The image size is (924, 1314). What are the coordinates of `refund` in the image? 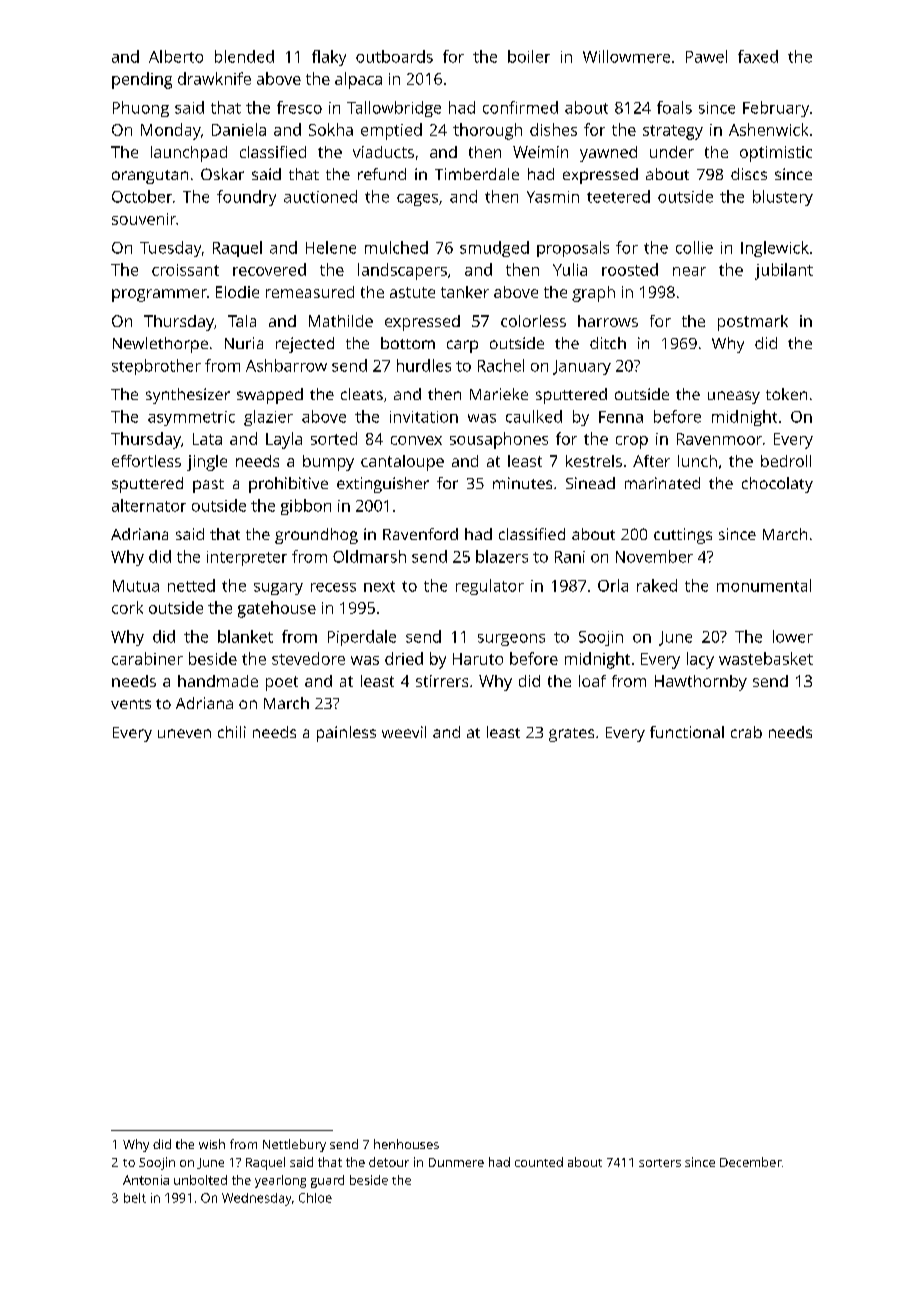 It's located at (382, 174).
